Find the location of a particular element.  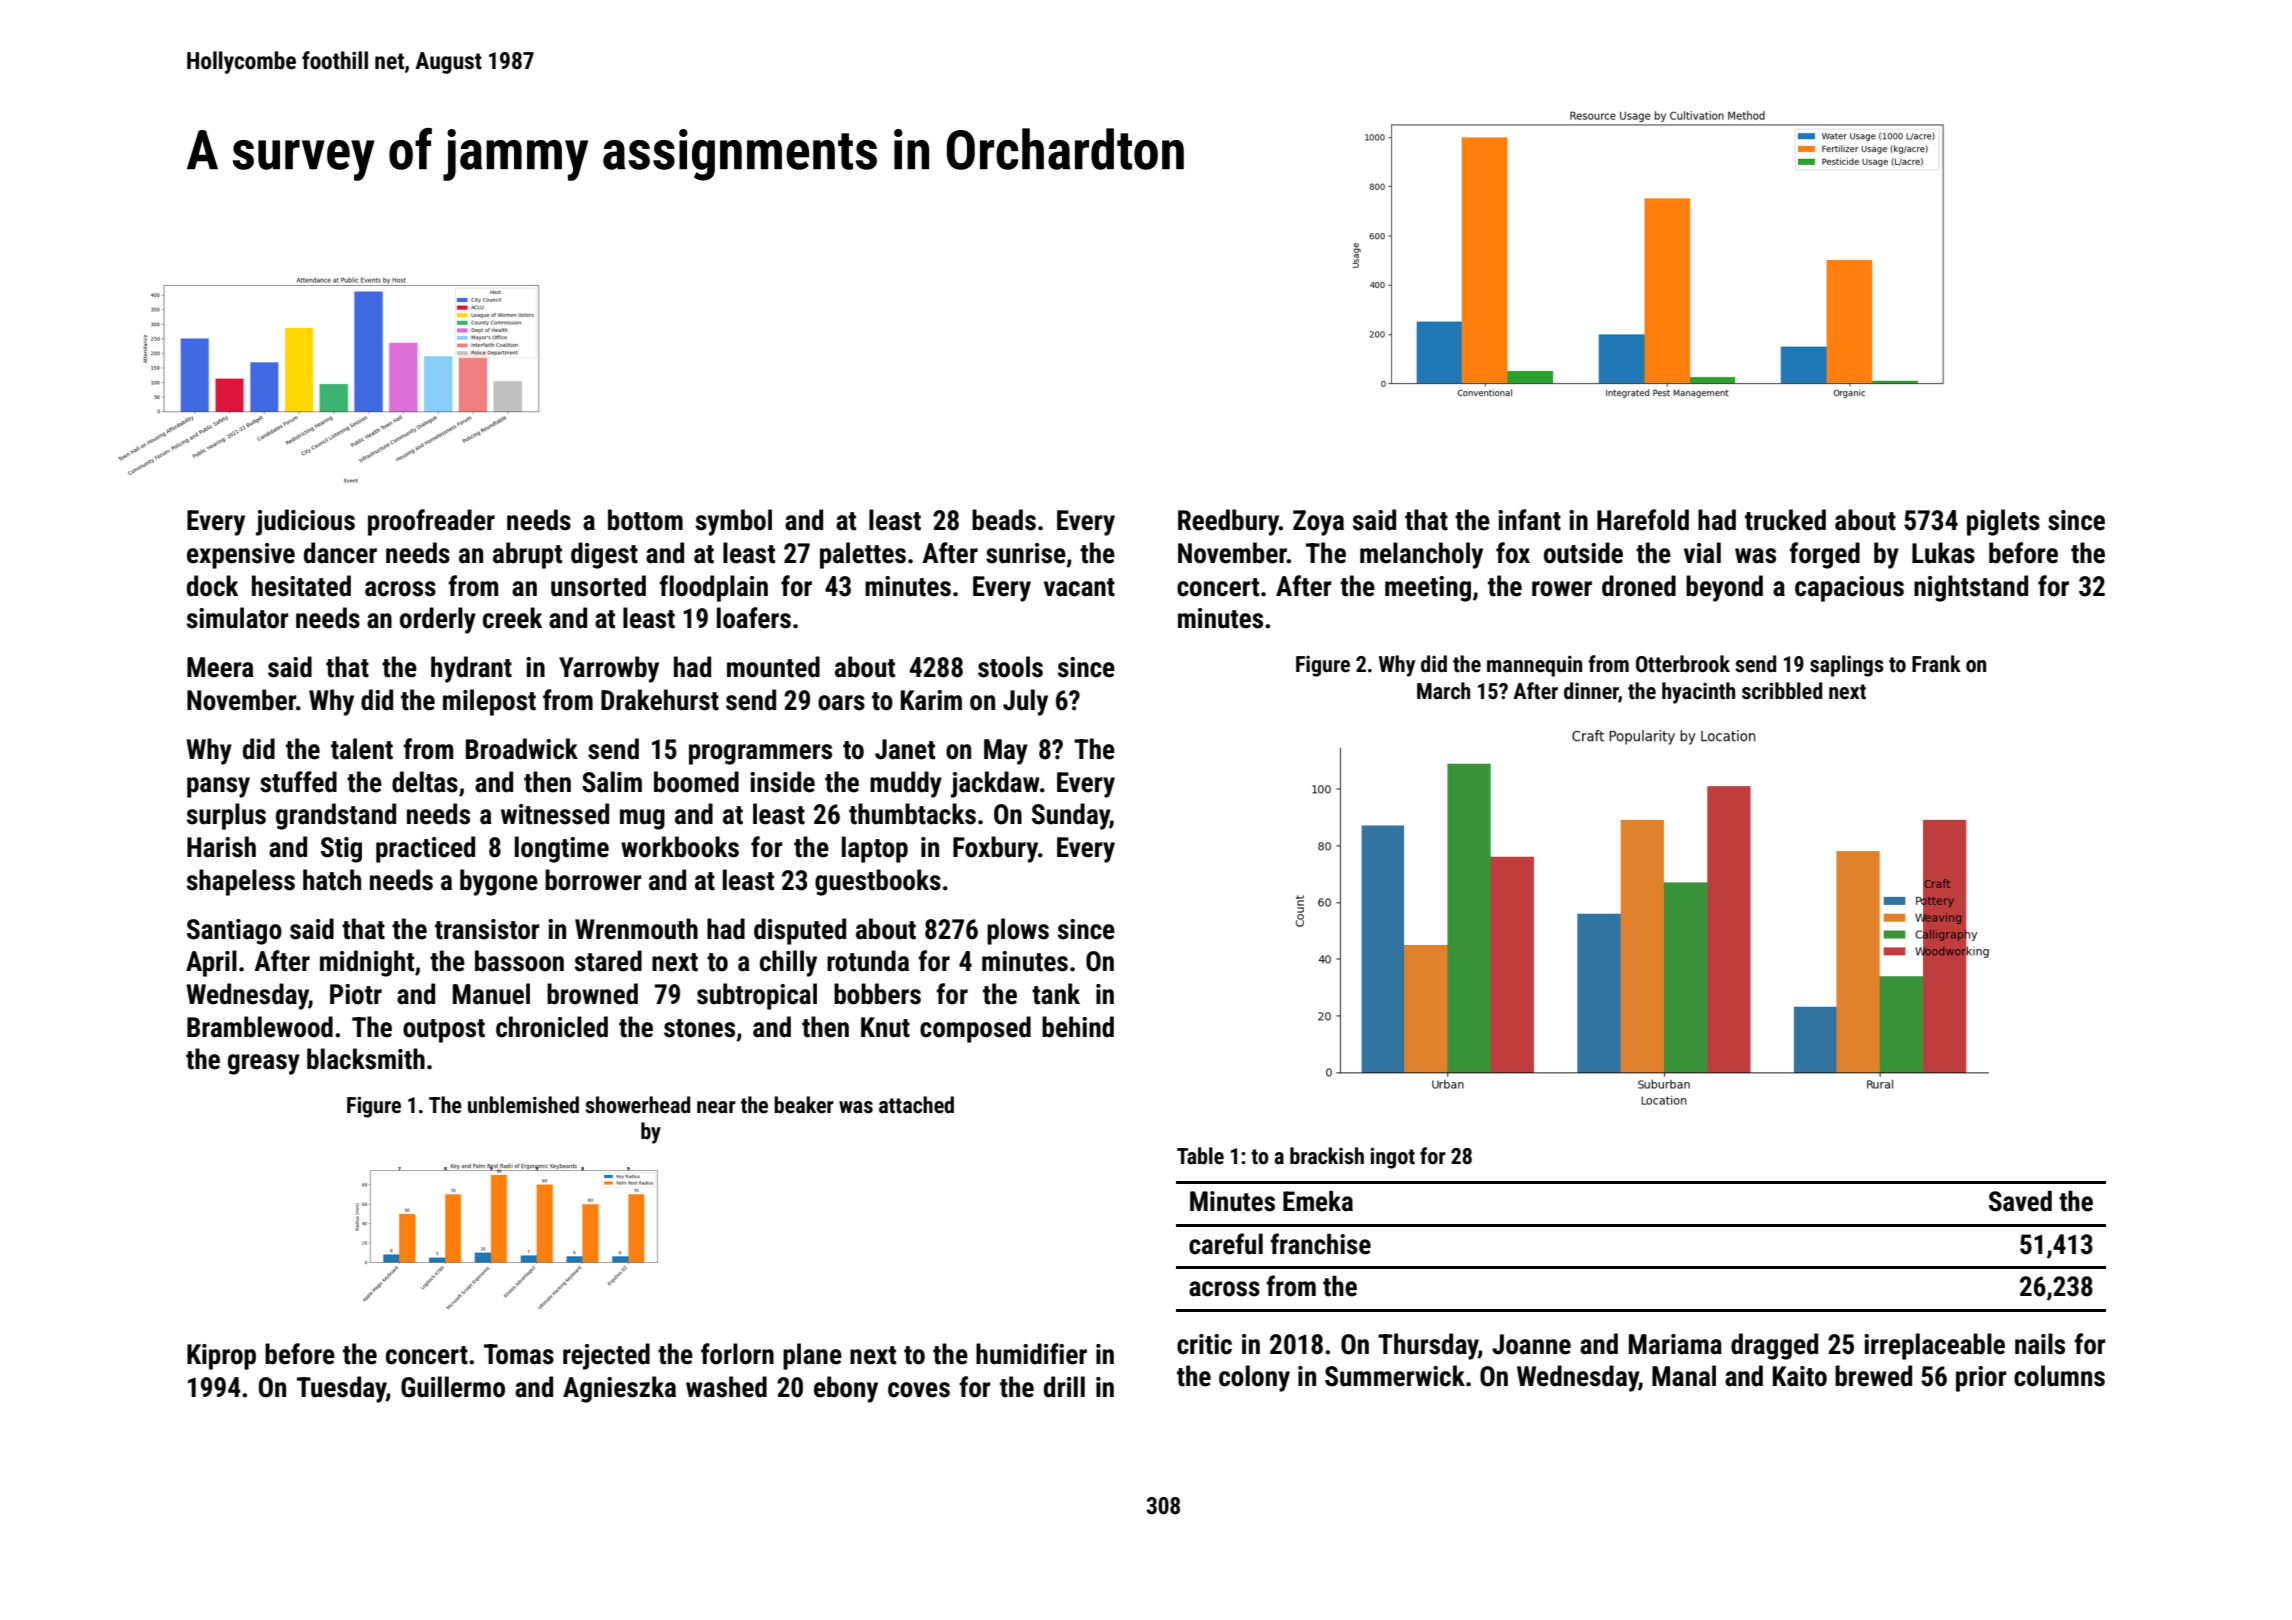

scribbled is located at coordinates (1782, 691).
